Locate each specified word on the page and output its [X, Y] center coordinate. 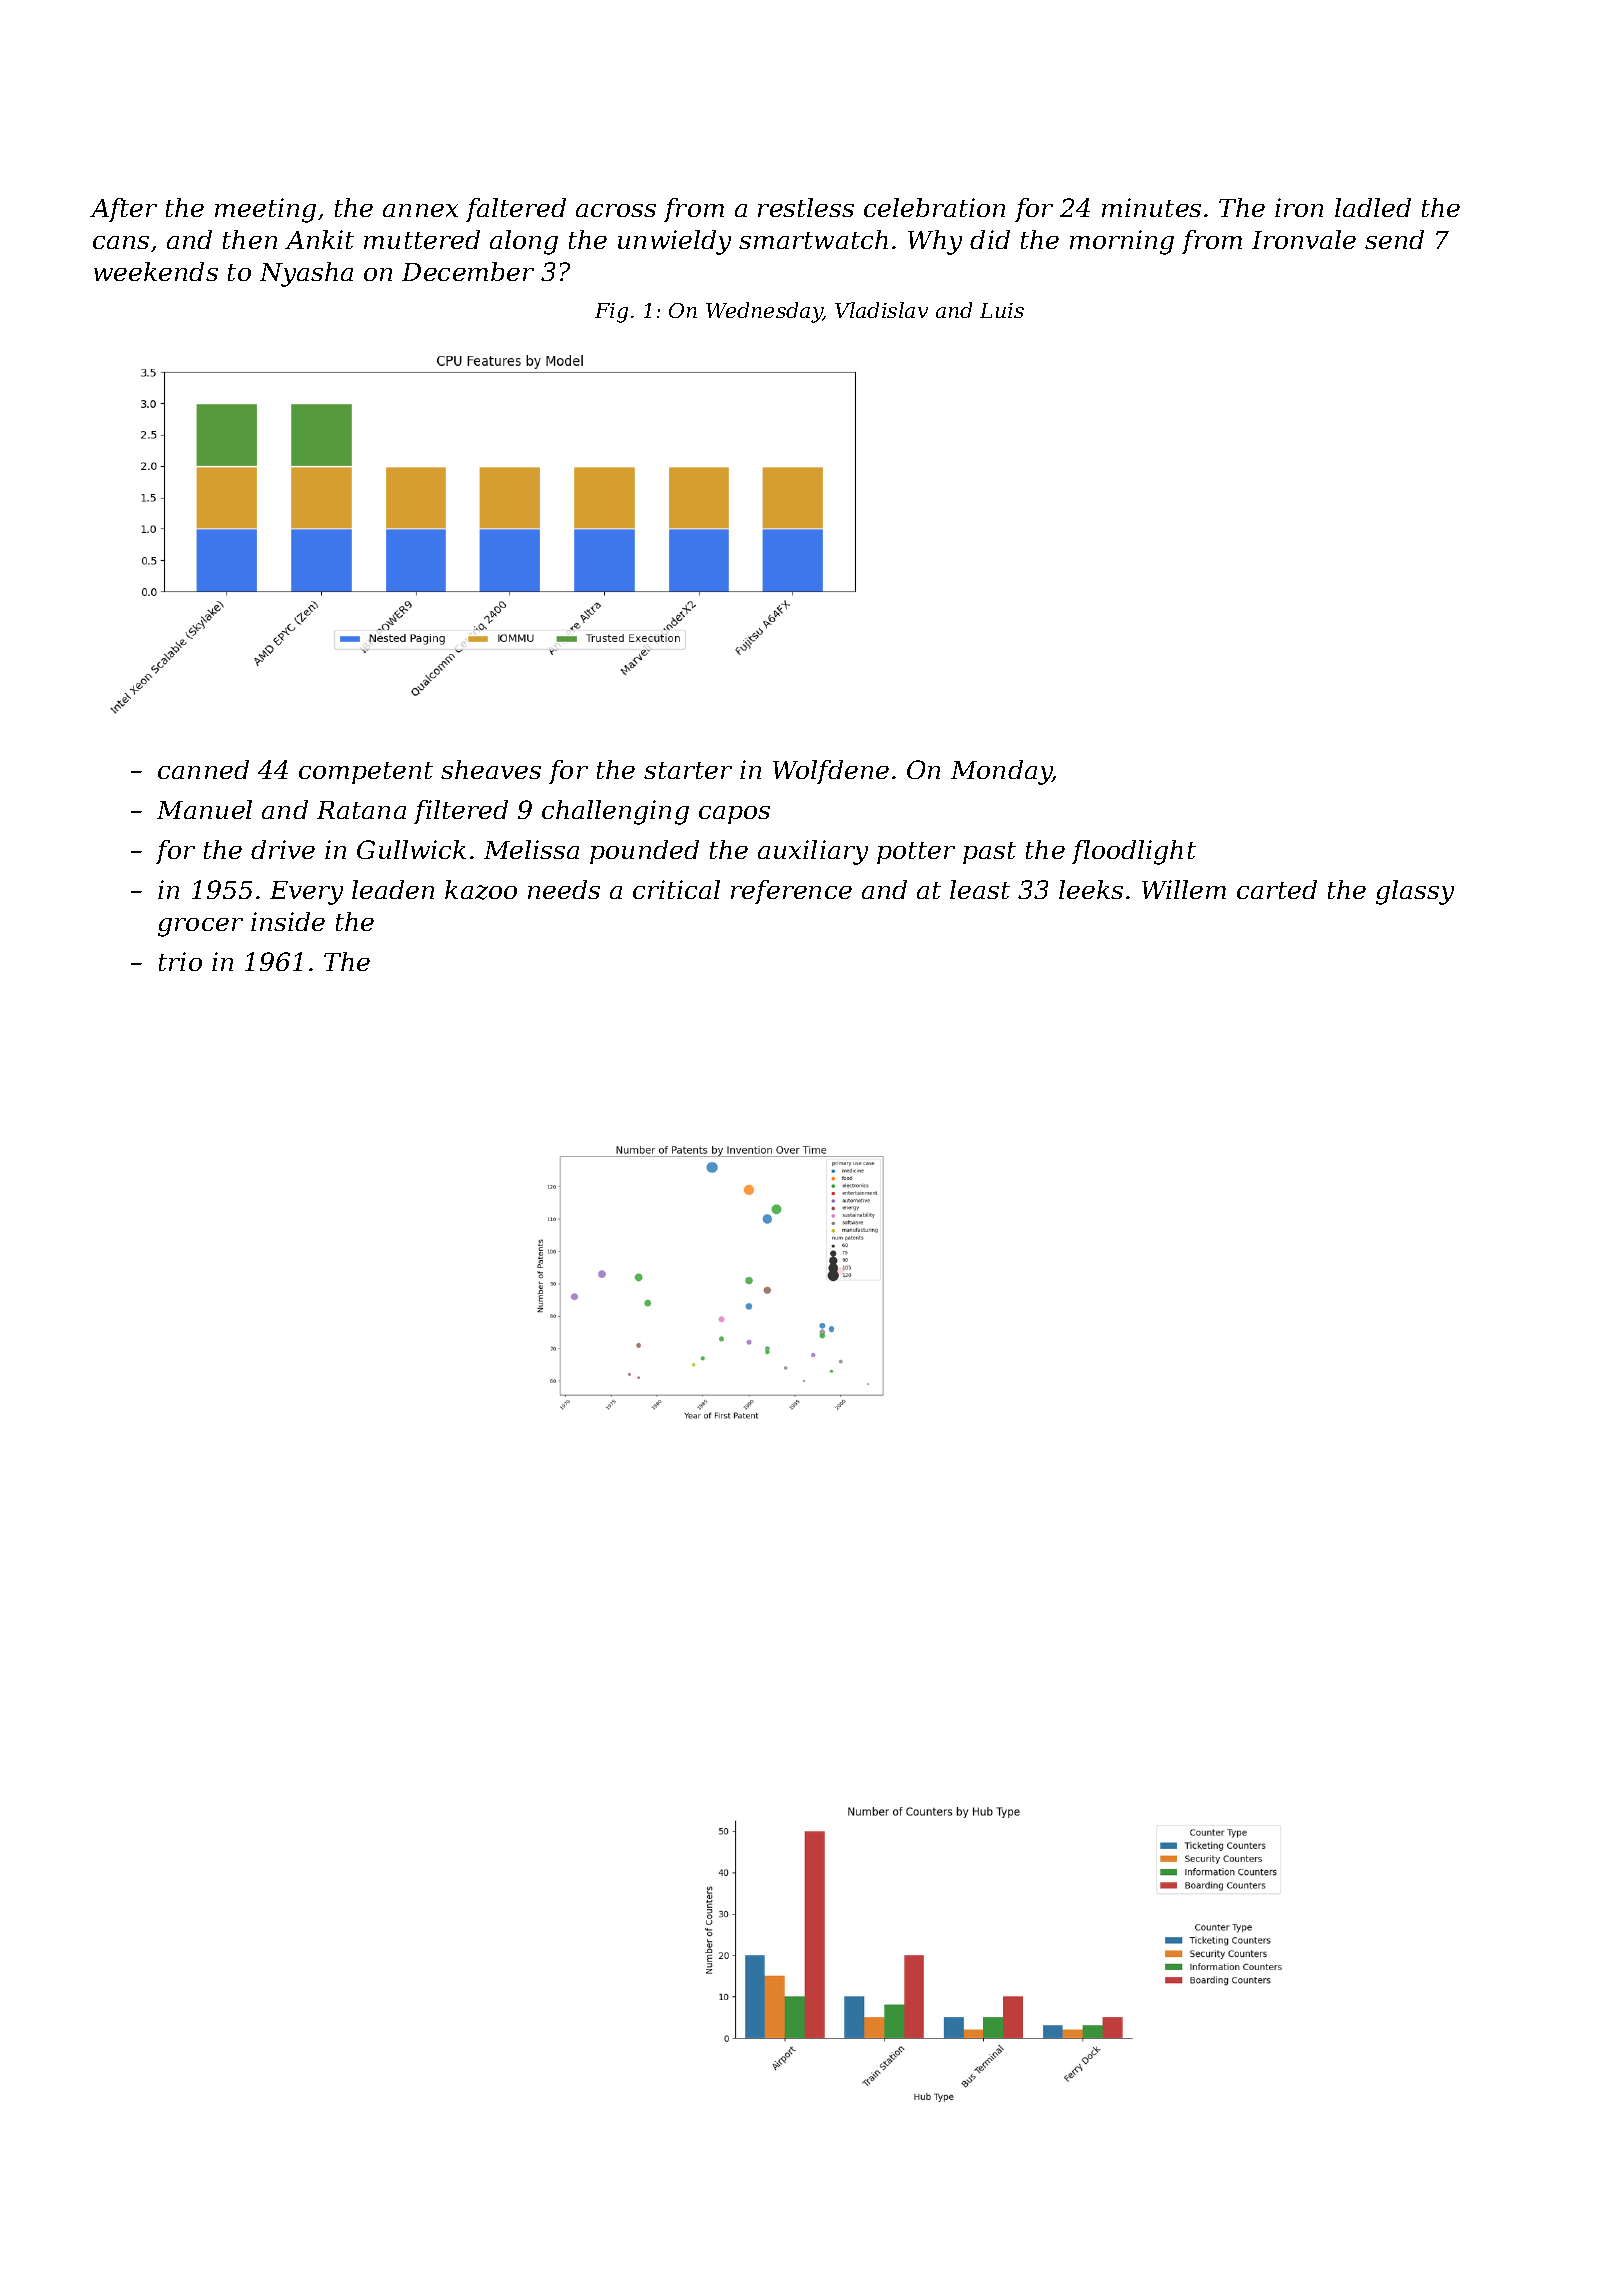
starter [688, 770]
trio [180, 961]
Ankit [319, 239]
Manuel [204, 809]
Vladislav [881, 310]
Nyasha [306, 274]
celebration [934, 207]
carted [1277, 889]
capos [734, 815]
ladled [1373, 207]
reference [791, 892]
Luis [1002, 310]
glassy [1415, 892]
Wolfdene [831, 772]
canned [203, 769]
